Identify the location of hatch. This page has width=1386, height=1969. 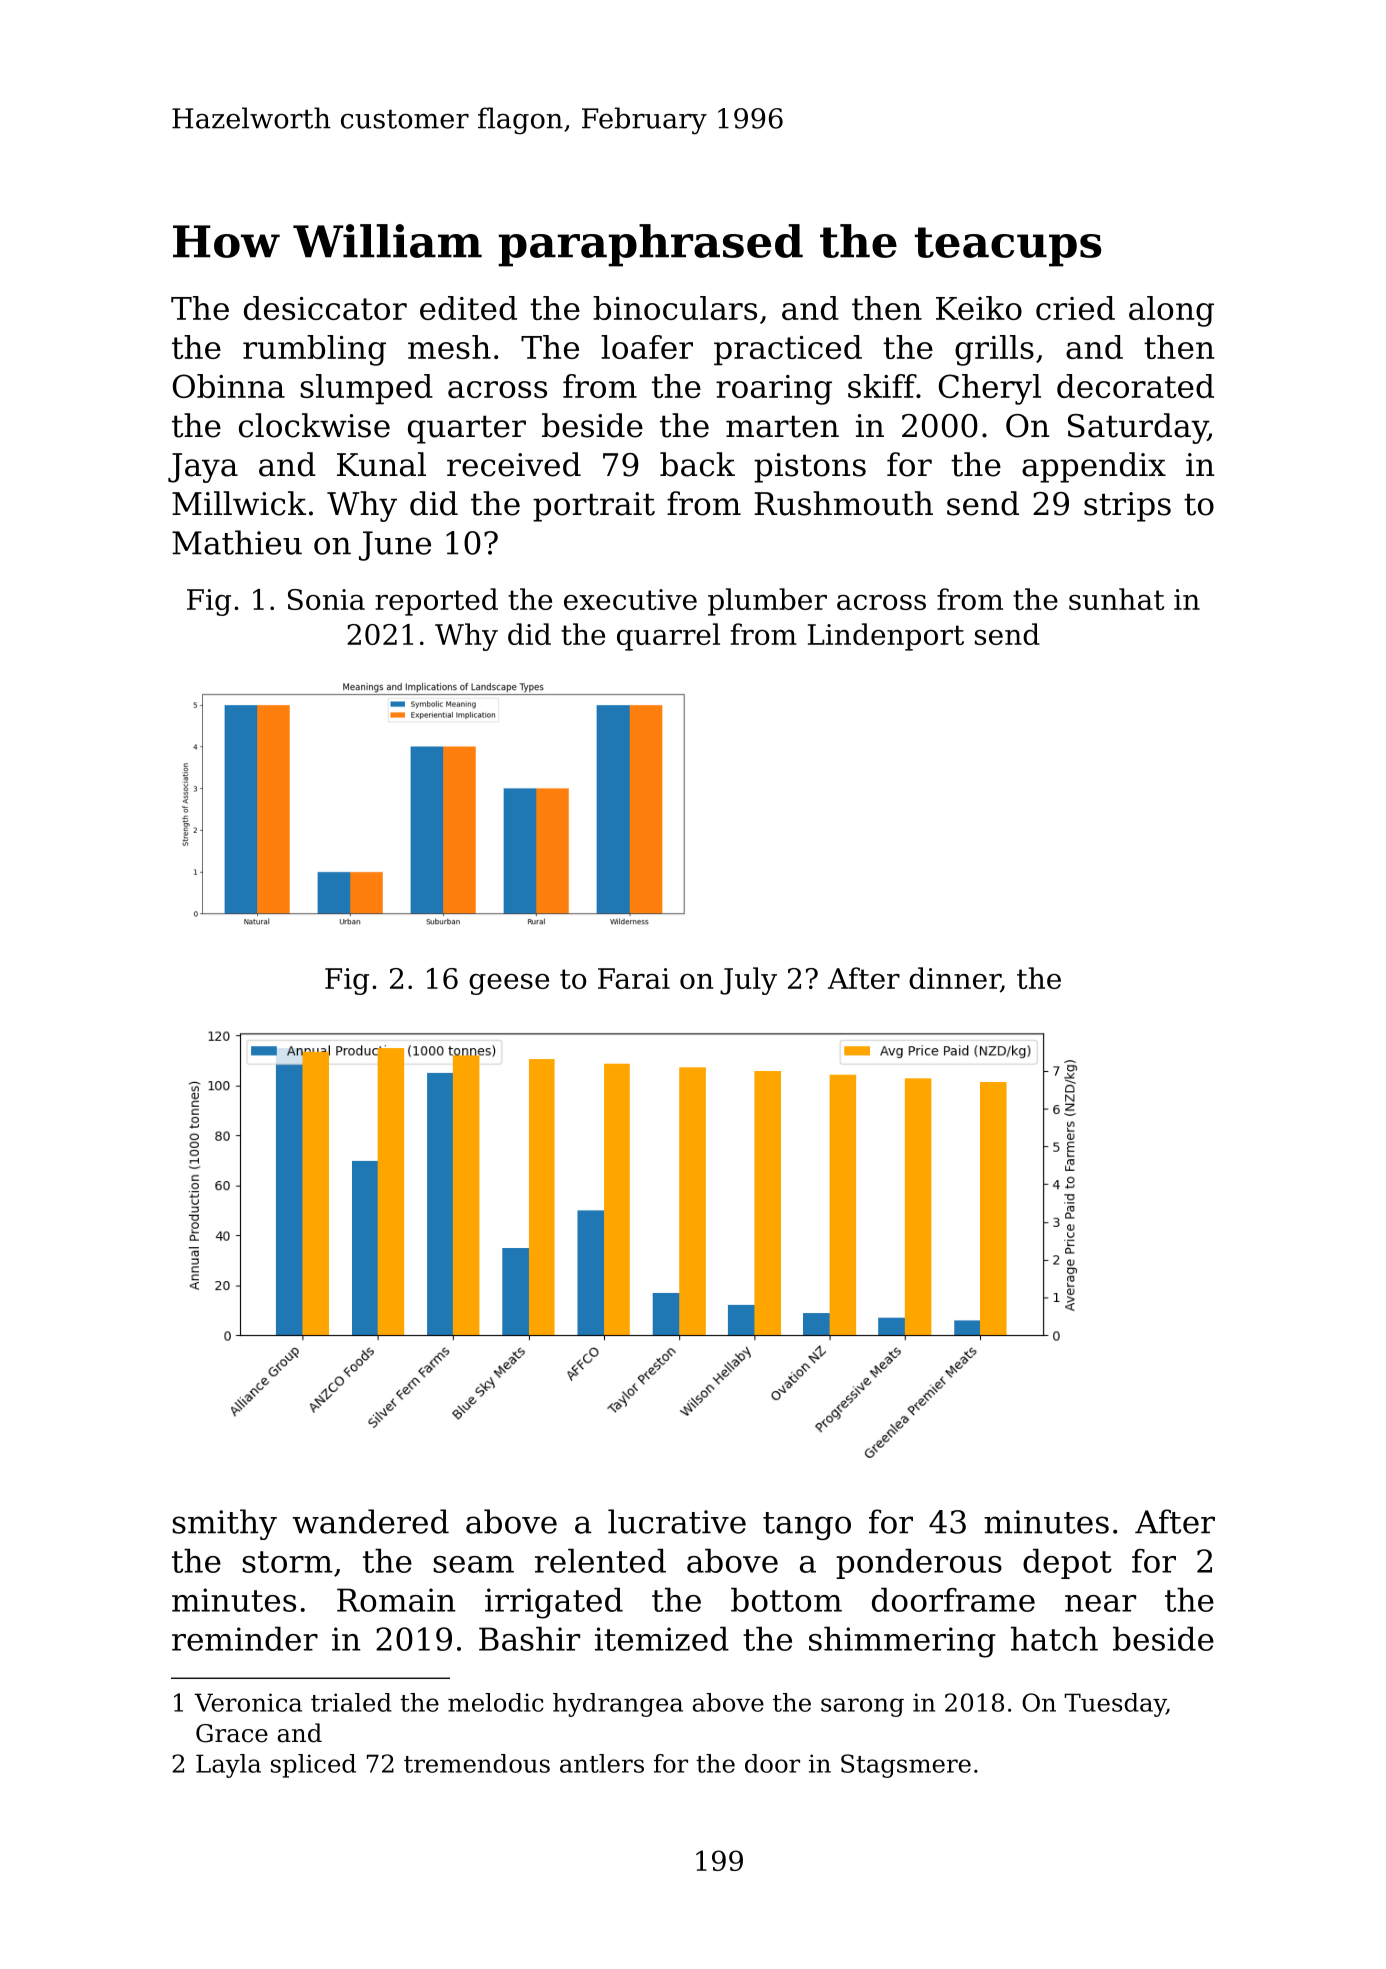
(1054, 1638).
